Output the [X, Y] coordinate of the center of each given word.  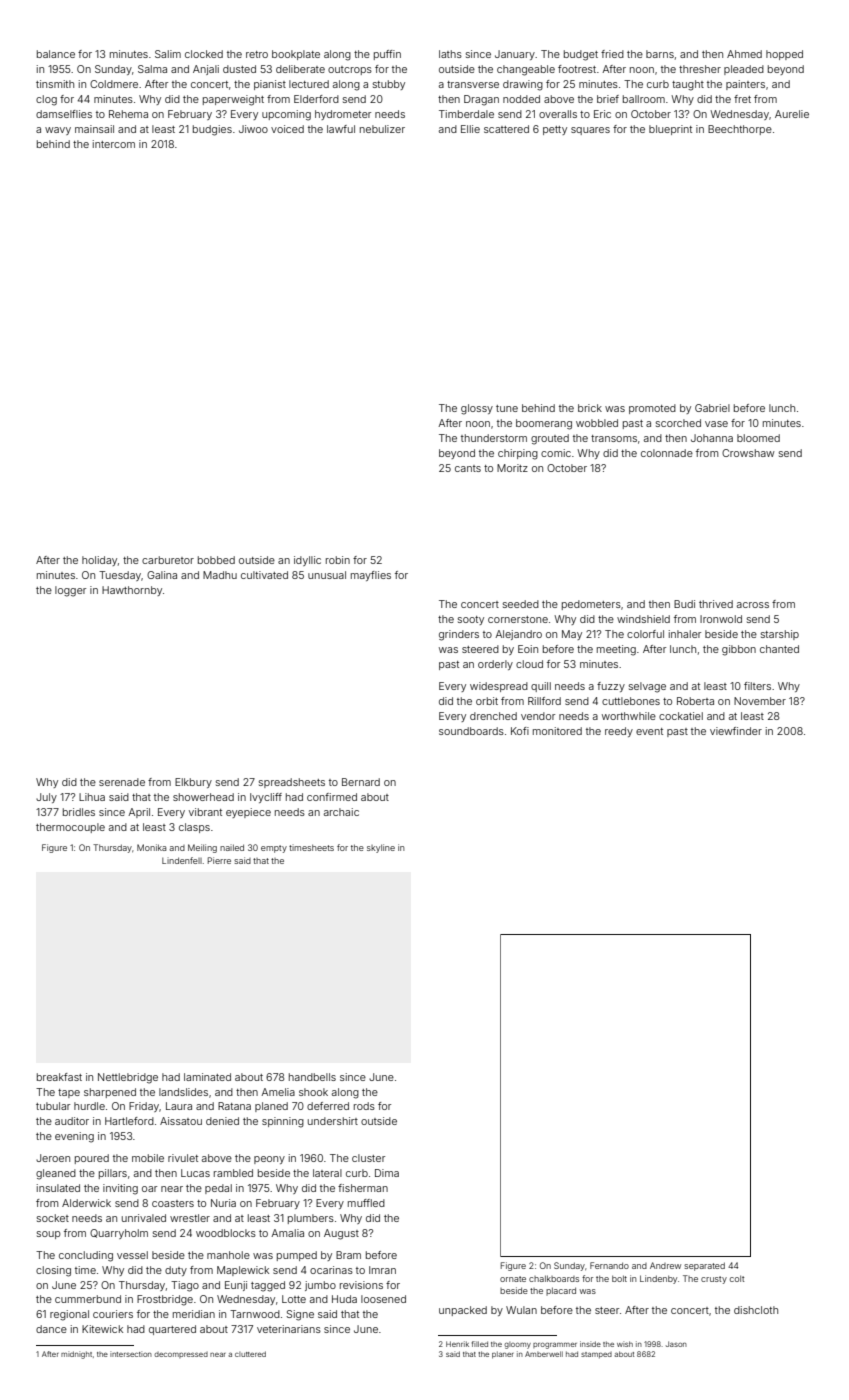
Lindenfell [182, 860]
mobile [148, 1158]
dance [51, 1329]
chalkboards [554, 1278]
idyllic [307, 561]
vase [716, 424]
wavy [58, 131]
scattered [506, 129]
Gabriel [712, 408]
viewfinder [736, 731]
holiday [99, 561]
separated [704, 1266]
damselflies [64, 114]
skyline [381, 848]
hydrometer [343, 115]
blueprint [670, 130]
